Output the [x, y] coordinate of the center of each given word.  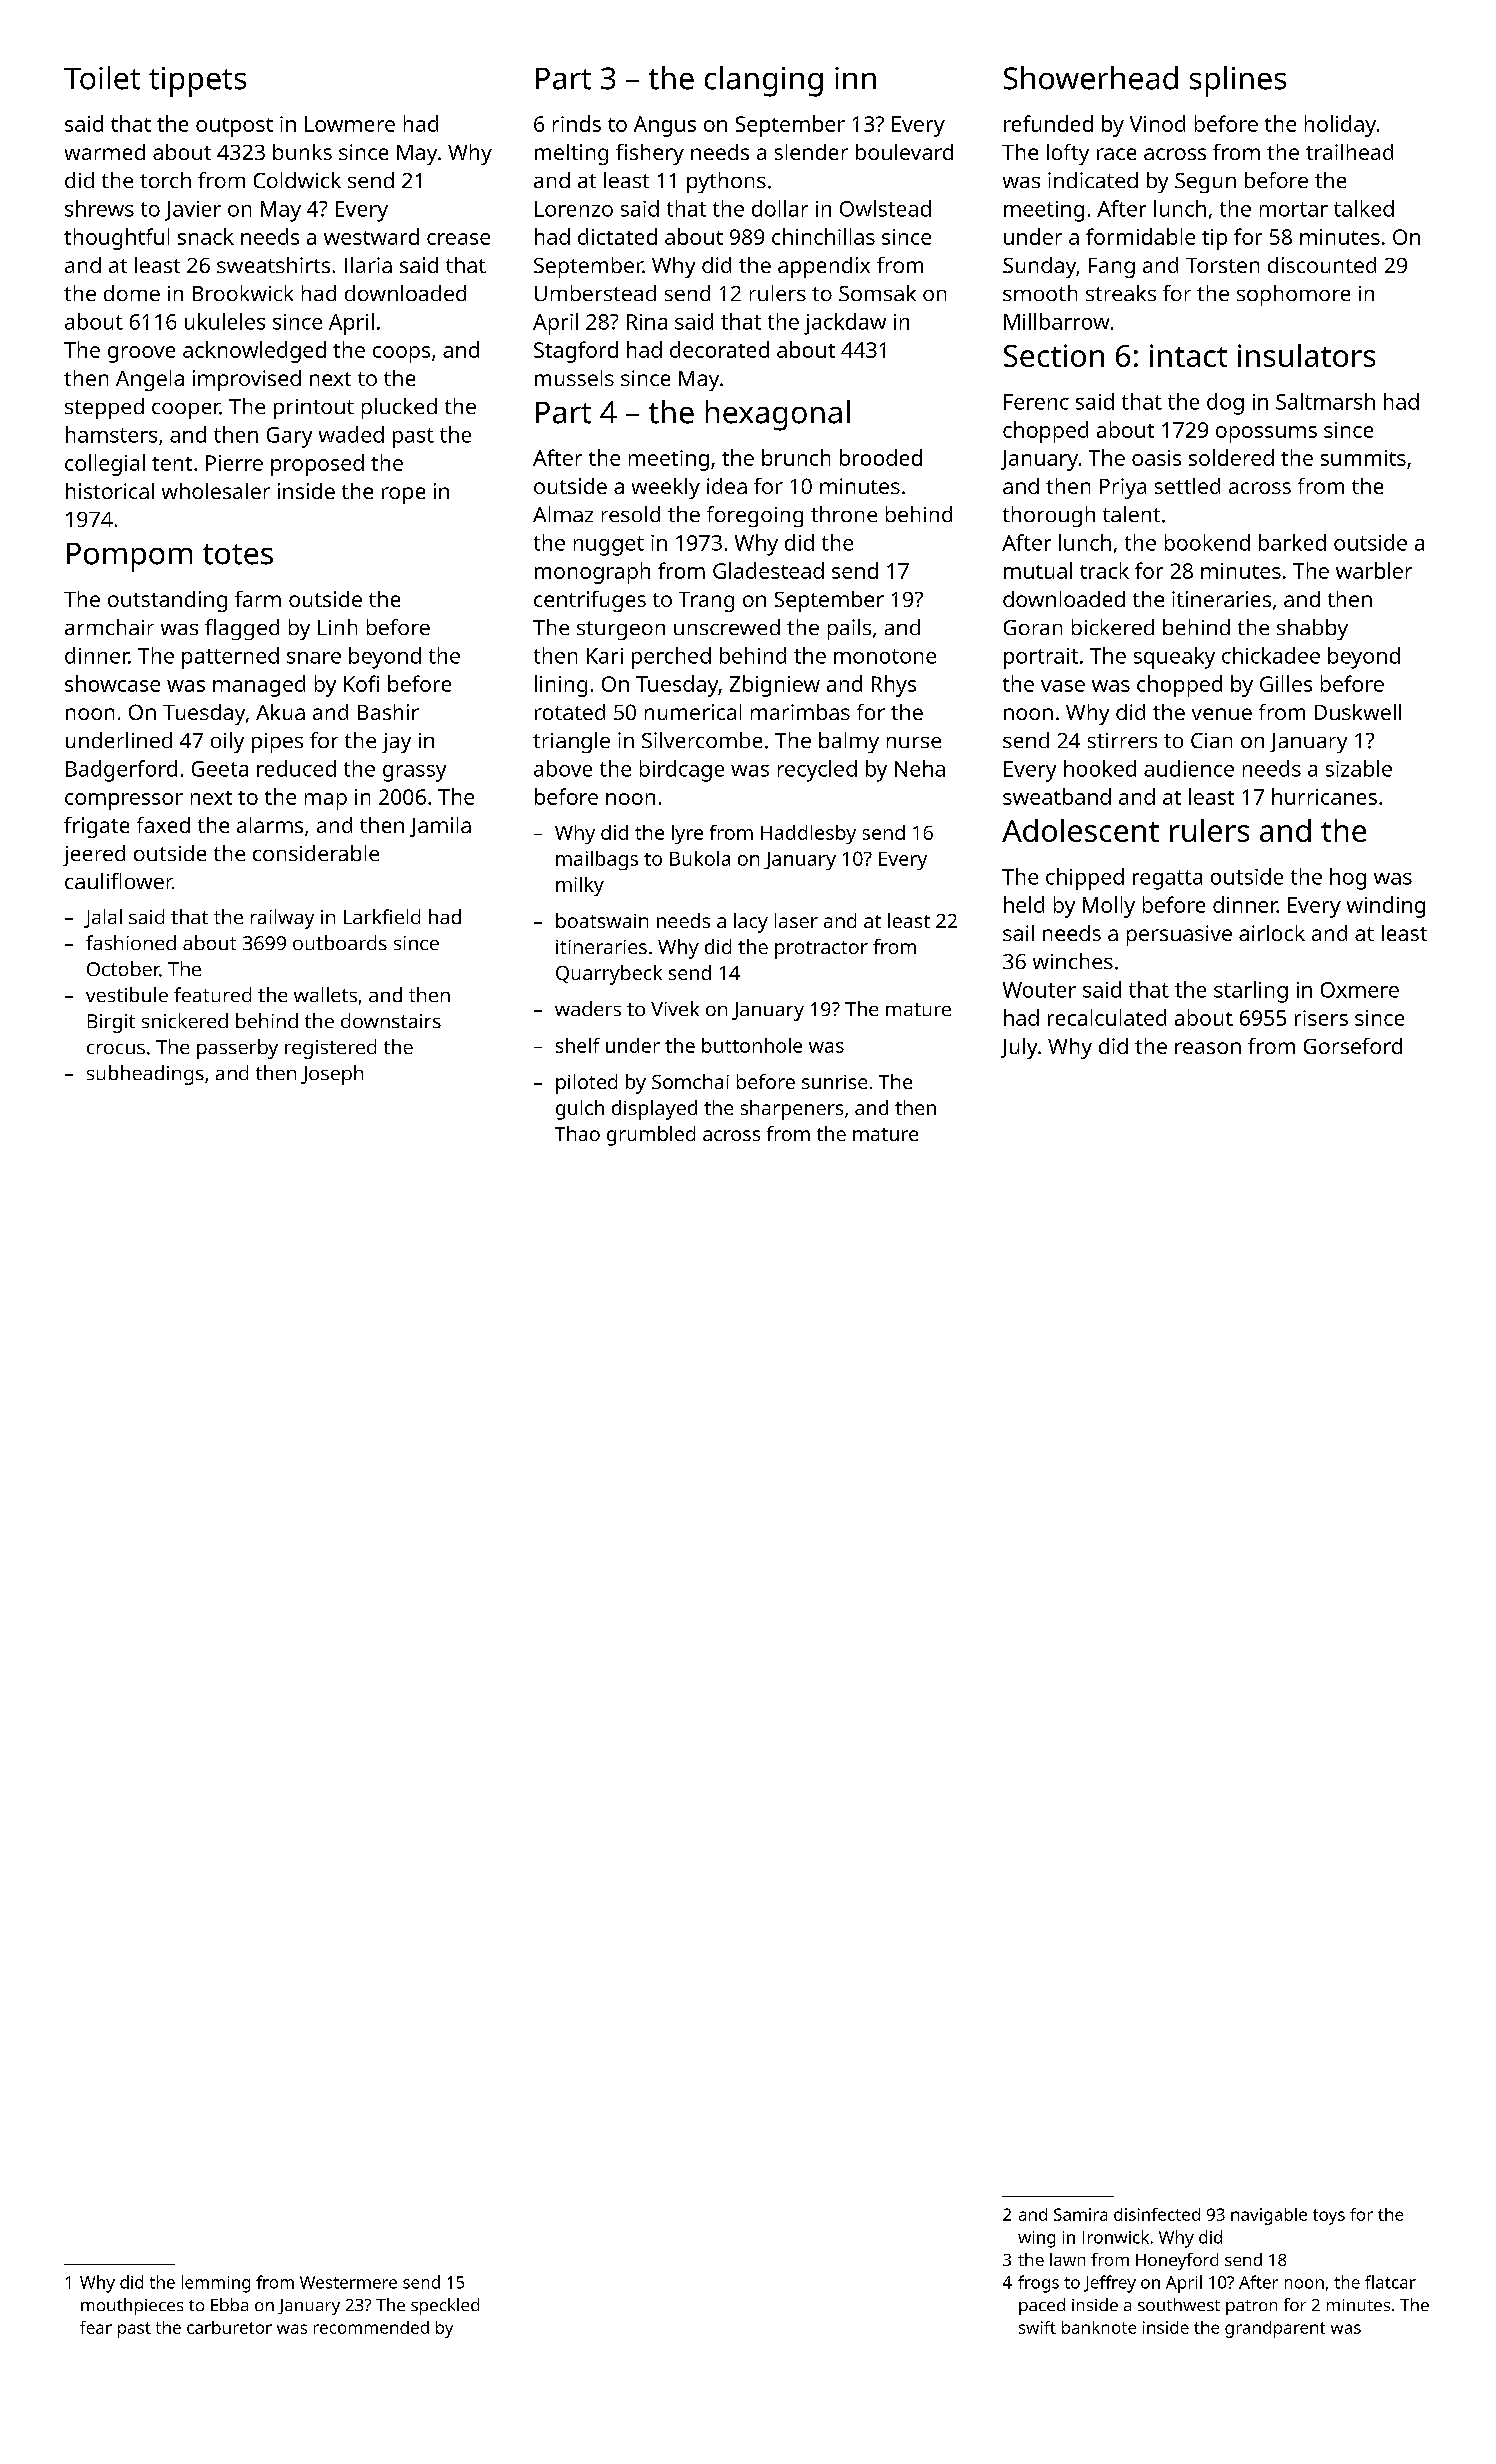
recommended [371, 2327]
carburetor [229, 2327]
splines [1238, 81]
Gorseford [1353, 1046]
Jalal [103, 918]
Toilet [102, 78]
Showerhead [1091, 78]
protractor [821, 950]
